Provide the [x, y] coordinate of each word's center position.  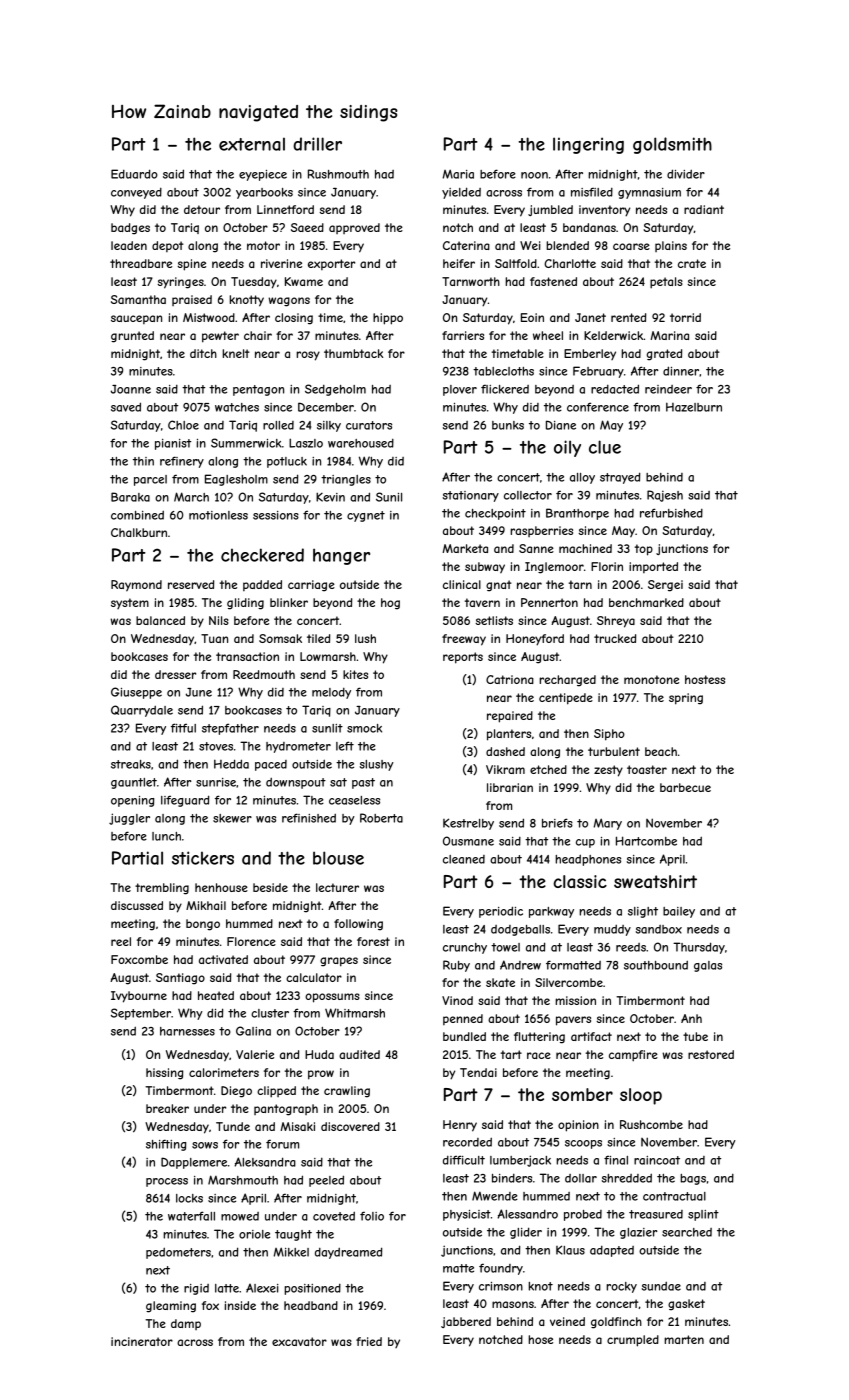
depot [168, 246]
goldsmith [672, 145]
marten [684, 1339]
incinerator [142, 1341]
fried [369, 1341]
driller [317, 144]
